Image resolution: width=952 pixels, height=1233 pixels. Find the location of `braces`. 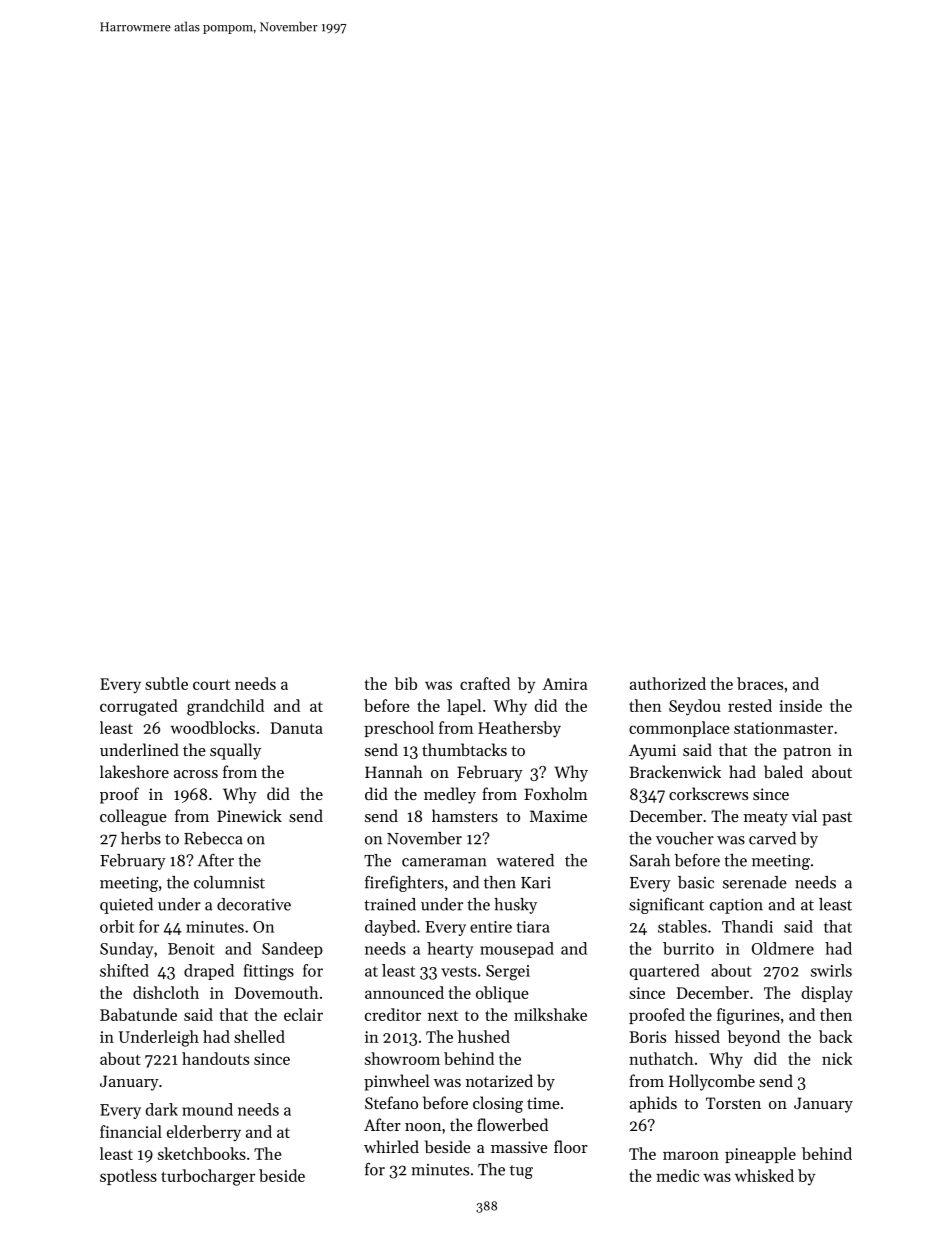

braces is located at coordinates (760, 683).
